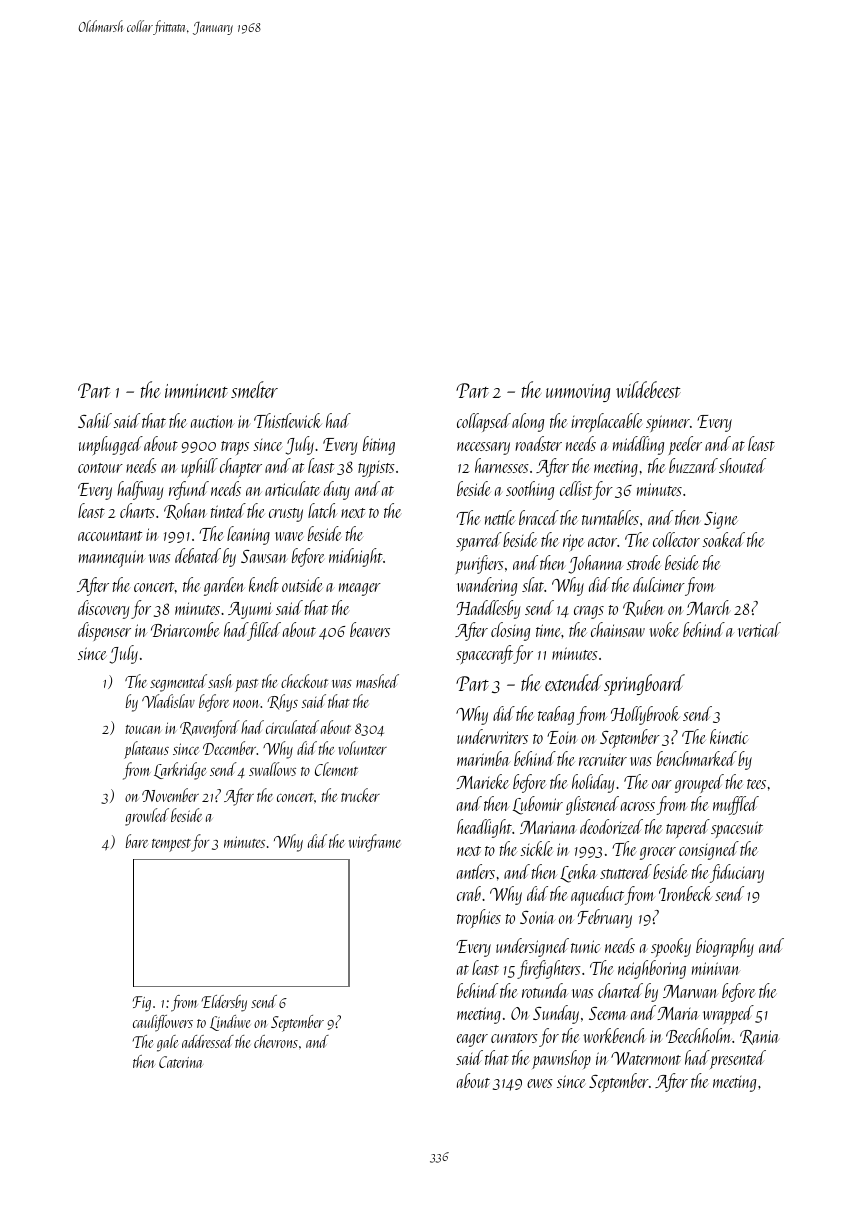 The image size is (861, 1222). Describe the element at coordinates (112, 559) in the image. I see `mannequin` at that location.
